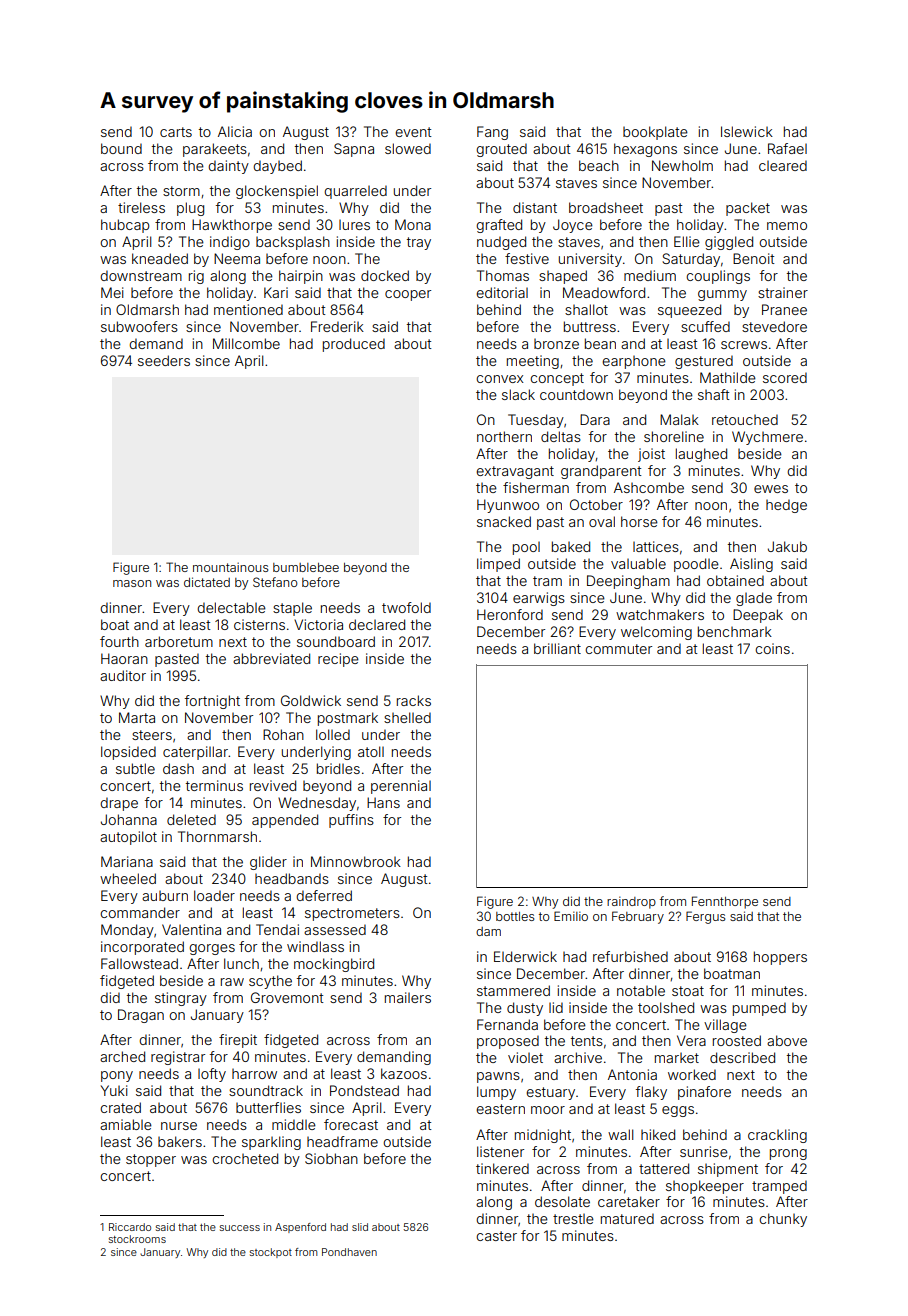  I want to click on stockpot, so click(271, 1253).
